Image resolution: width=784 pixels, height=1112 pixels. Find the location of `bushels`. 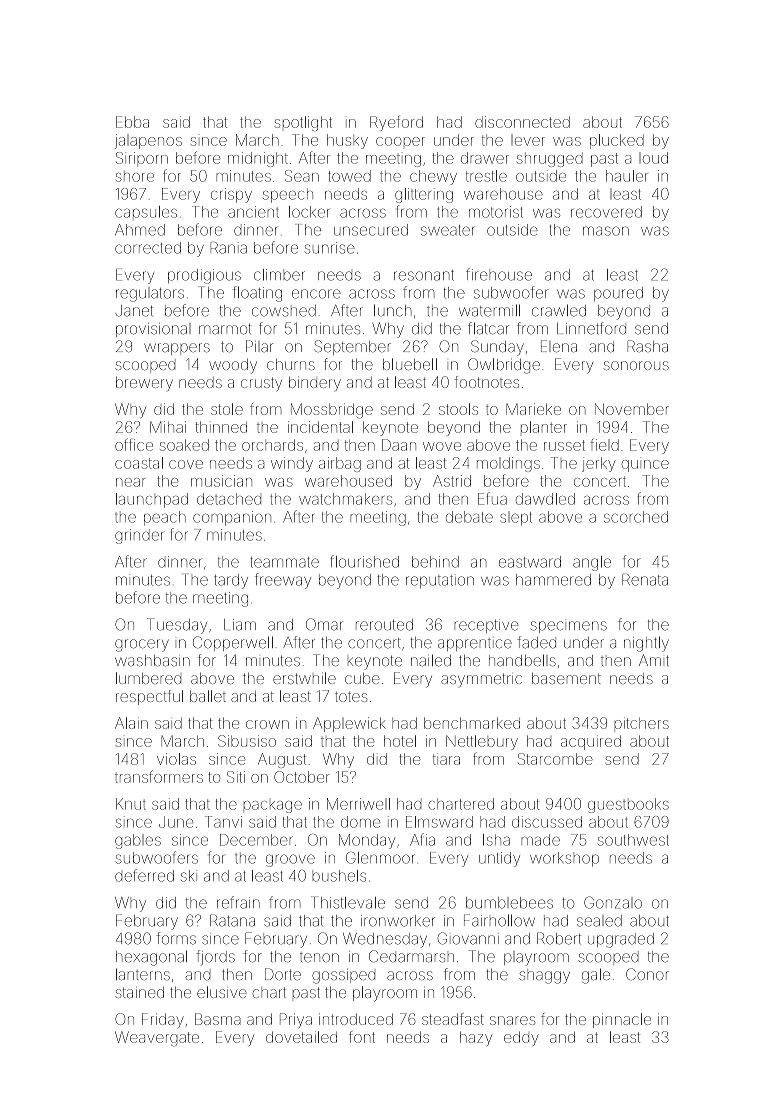

bushels is located at coordinates (339, 876).
